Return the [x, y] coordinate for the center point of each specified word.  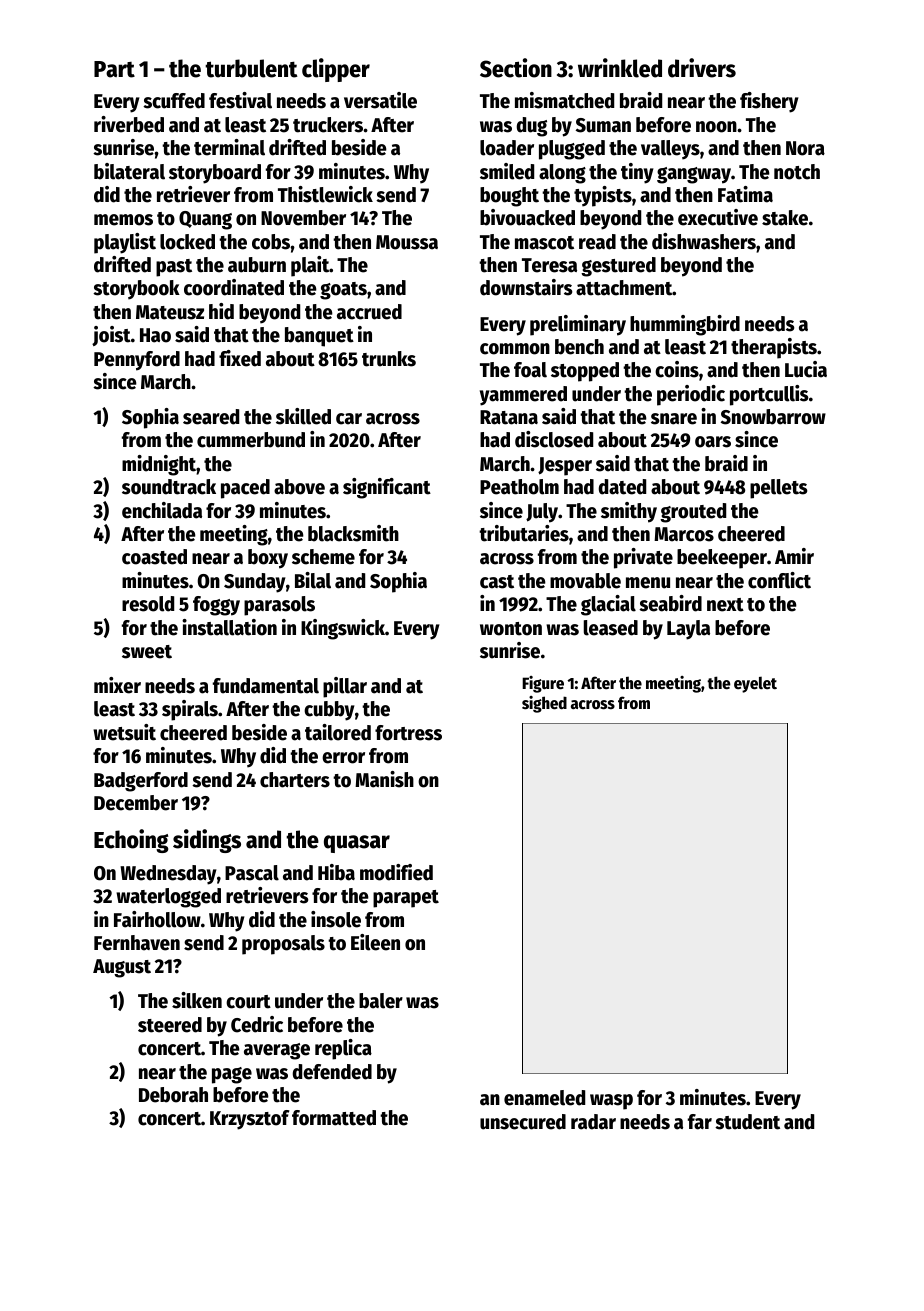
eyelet [755, 685]
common [515, 349]
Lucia [806, 369]
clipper [336, 70]
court [248, 1002]
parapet [406, 899]
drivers [702, 68]
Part [114, 69]
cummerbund [251, 440]
